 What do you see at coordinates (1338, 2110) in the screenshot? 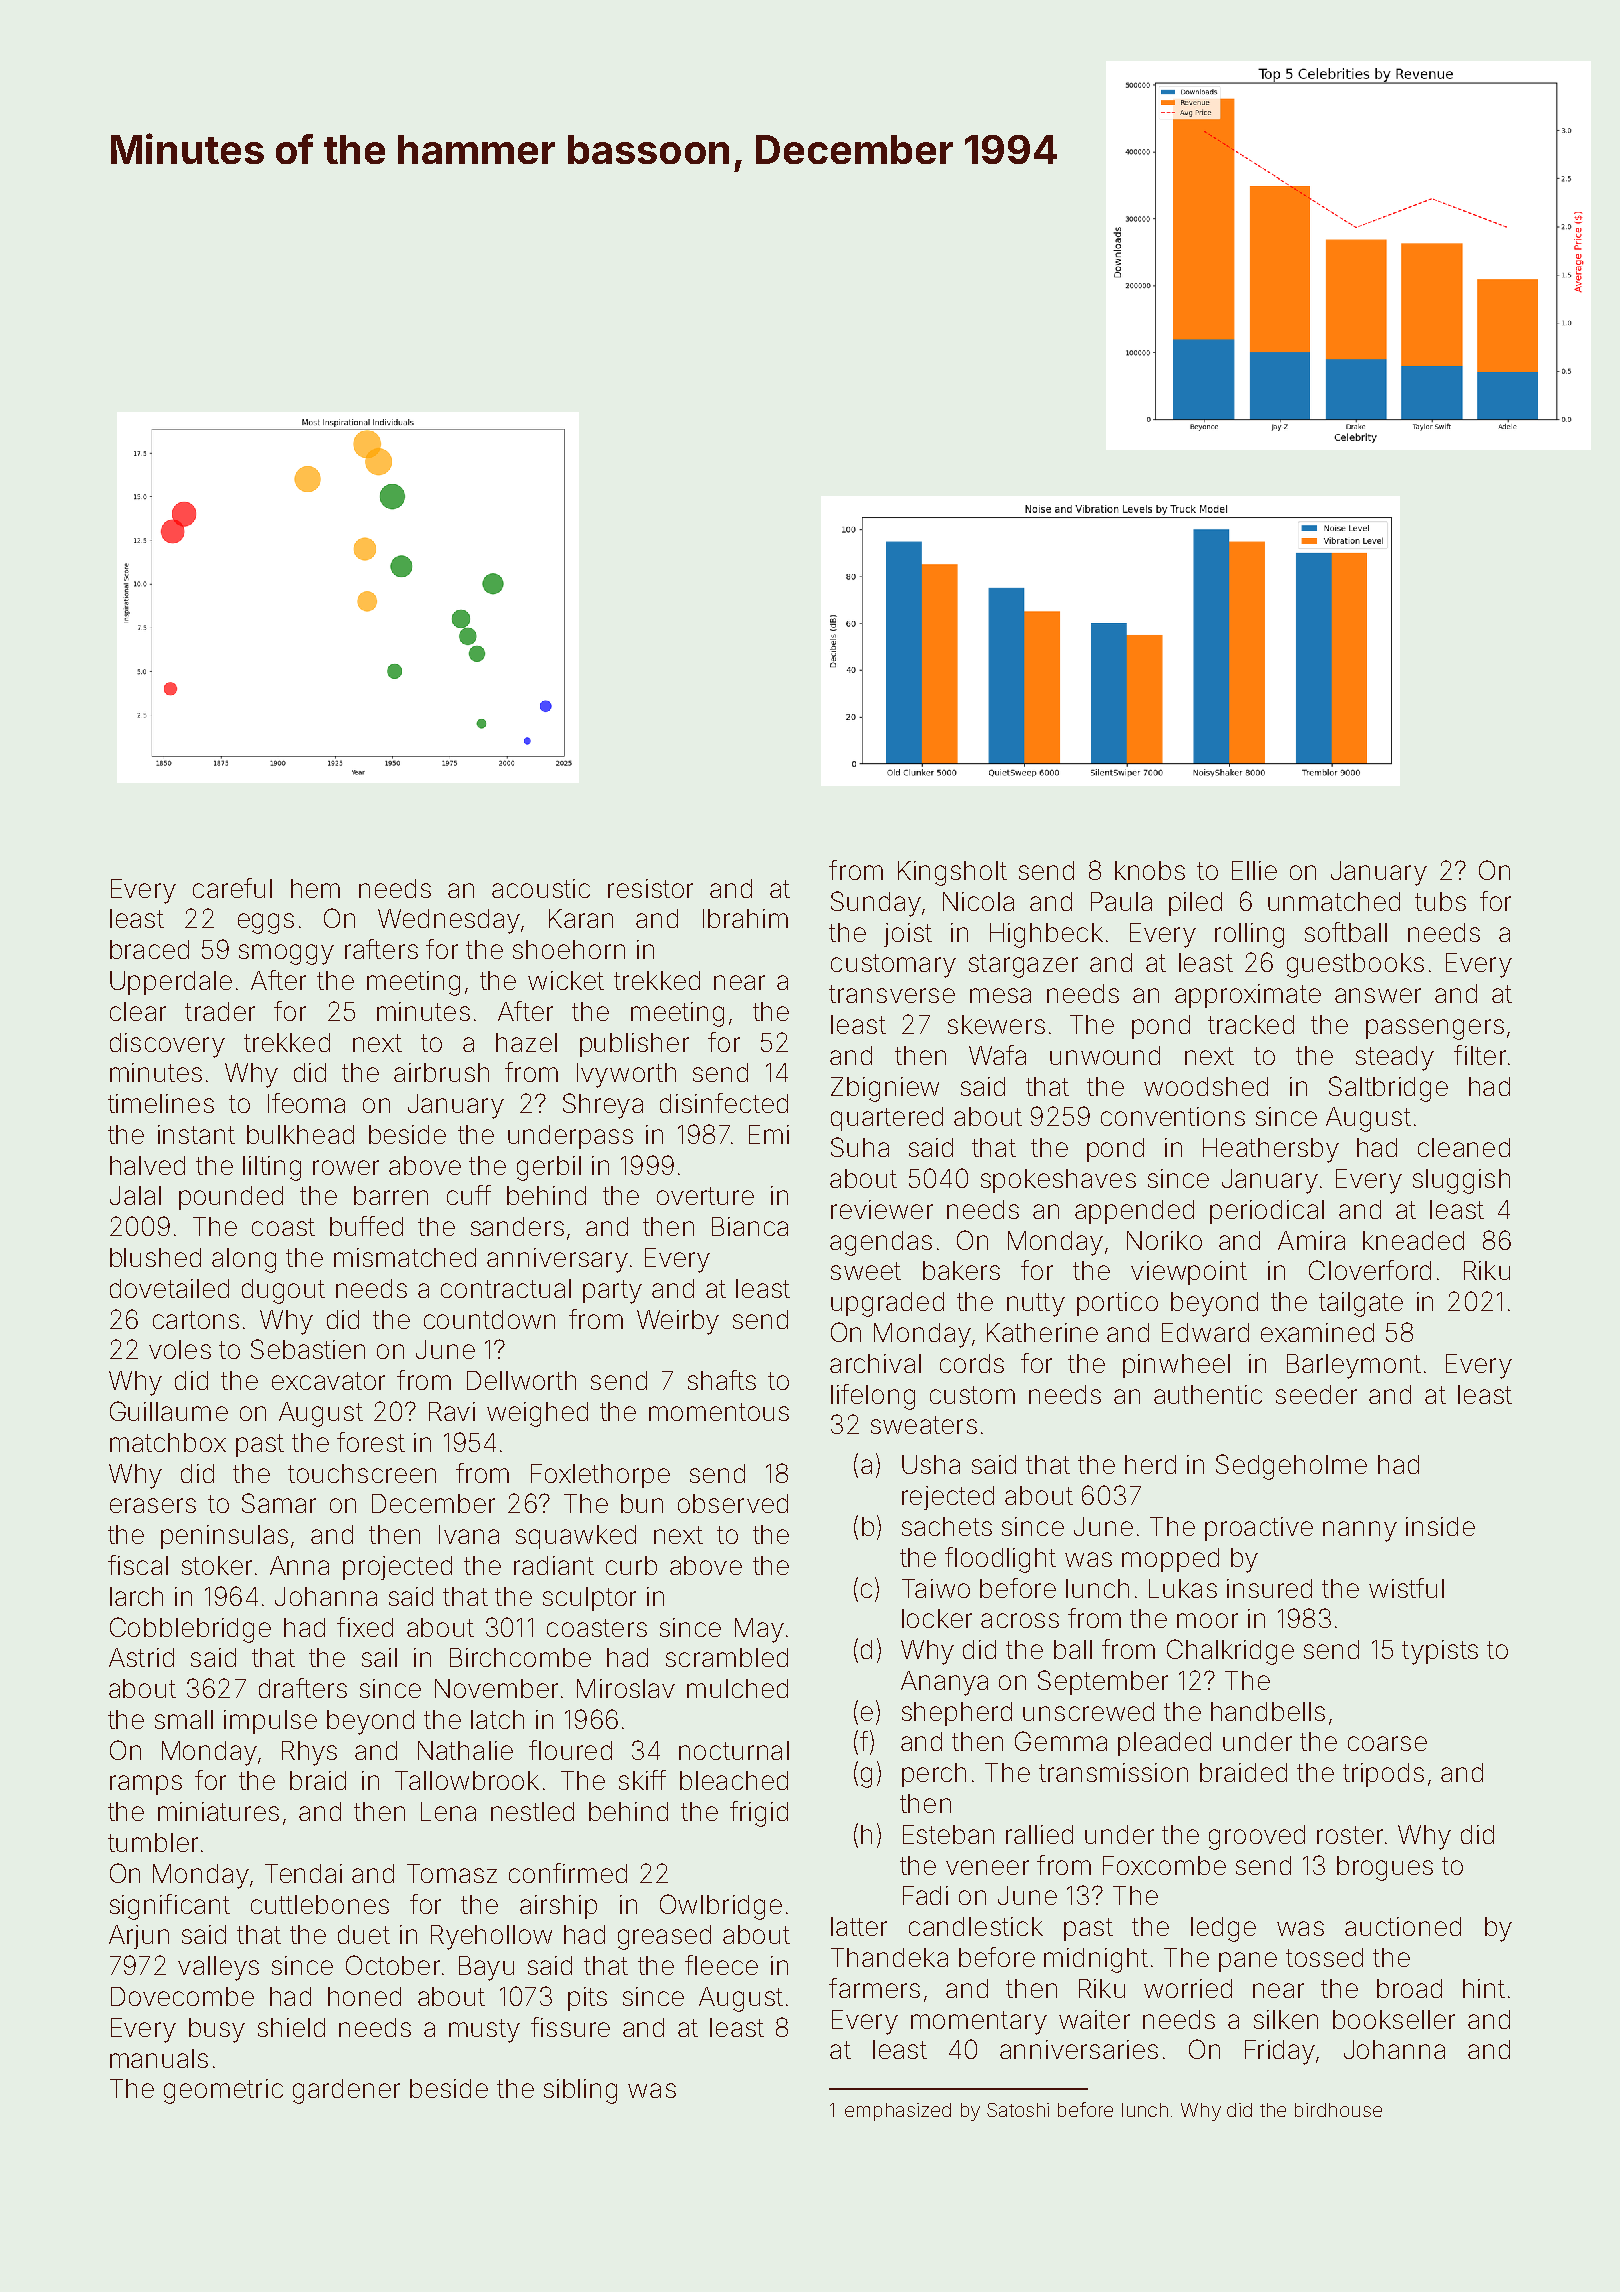
I see `birdhouse` at bounding box center [1338, 2110].
